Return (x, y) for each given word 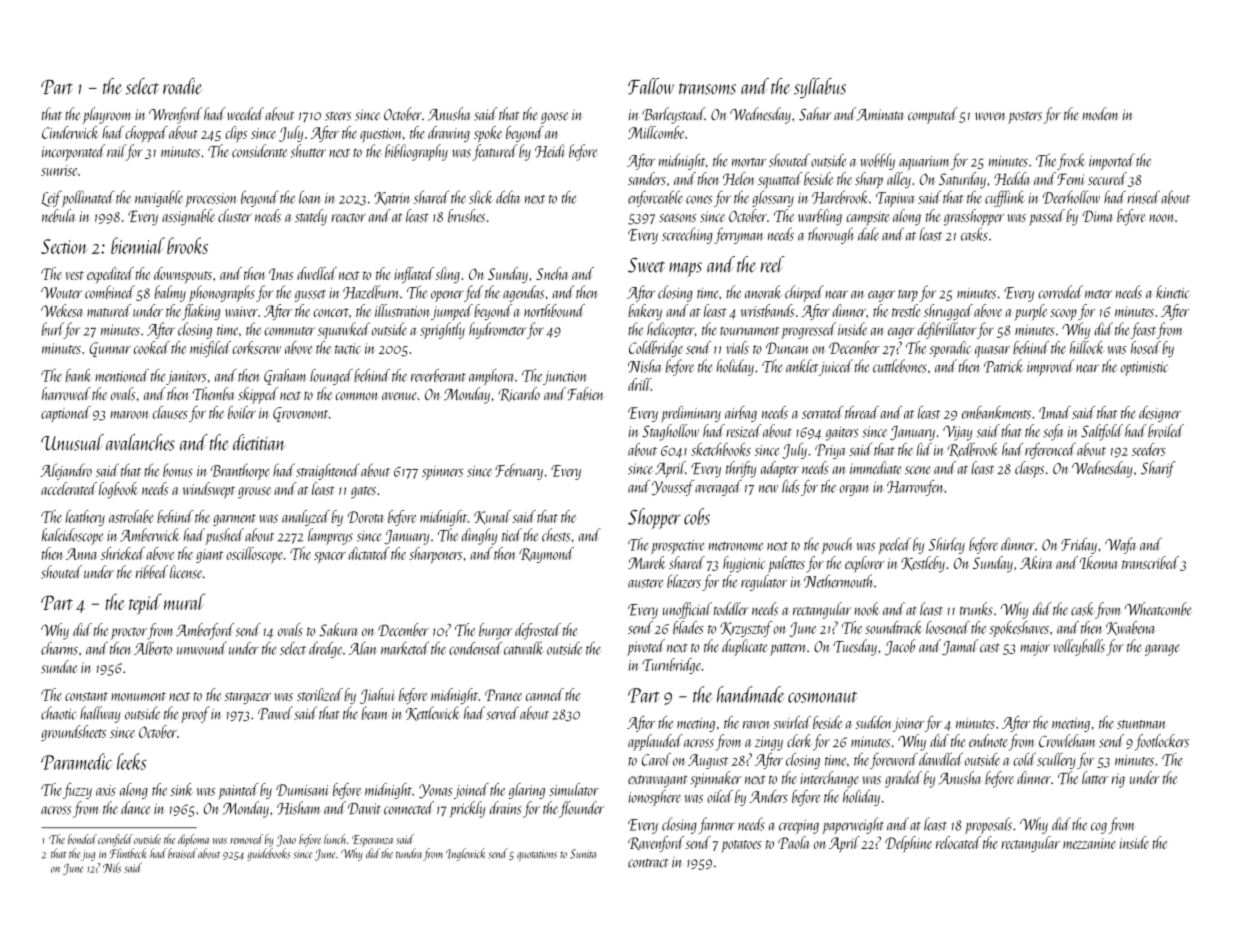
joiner (908, 725)
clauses (170, 412)
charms (59, 648)
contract (648, 863)
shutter (308, 151)
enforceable (655, 198)
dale (868, 234)
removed (246, 839)
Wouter (61, 293)
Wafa (1121, 545)
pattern (787, 649)
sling (447, 275)
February (519, 471)
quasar (992, 352)
